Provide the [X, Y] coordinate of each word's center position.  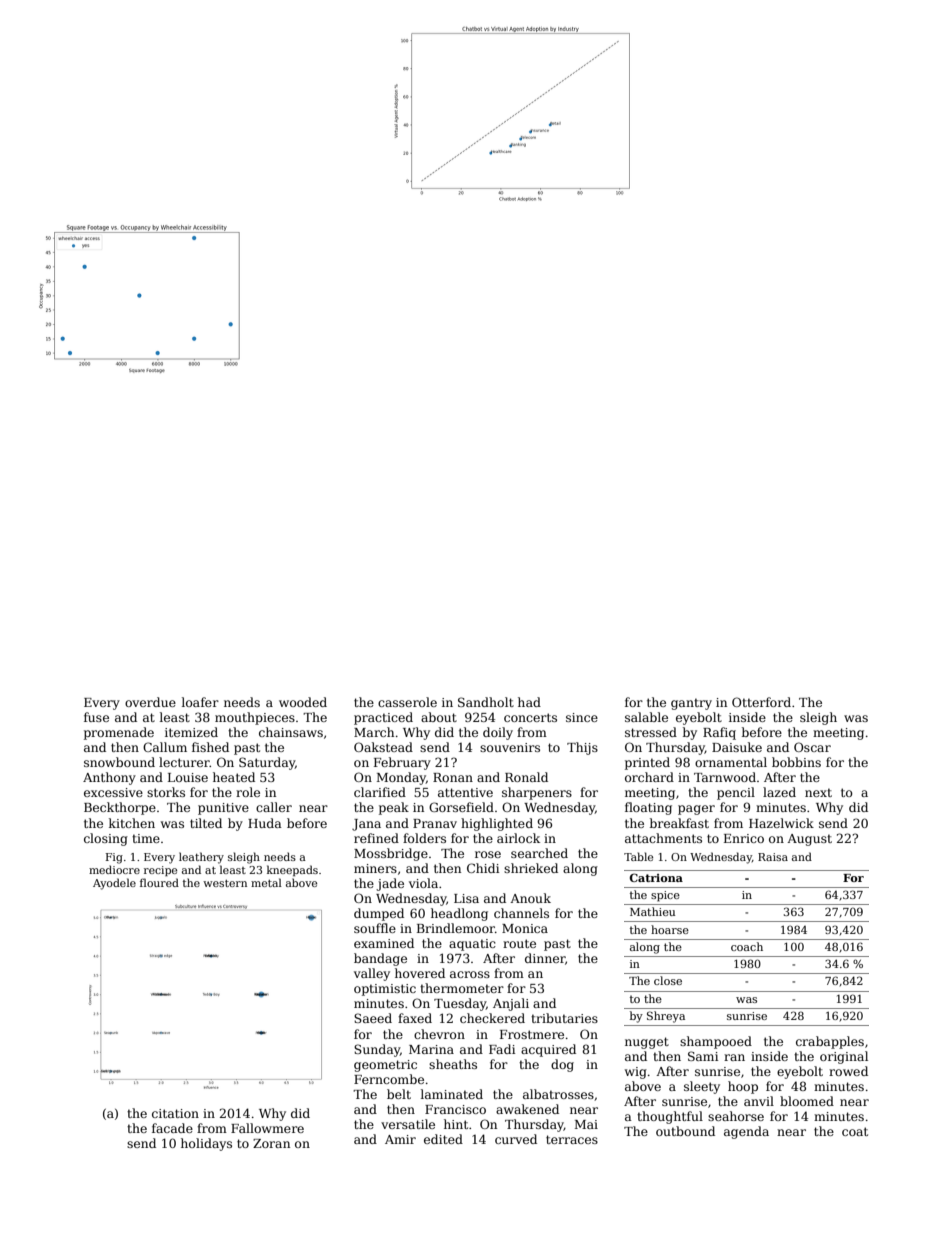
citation [175, 1113]
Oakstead [383, 747]
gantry [691, 704]
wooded [303, 702]
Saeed [373, 1018]
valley [372, 974]
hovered [420, 973]
